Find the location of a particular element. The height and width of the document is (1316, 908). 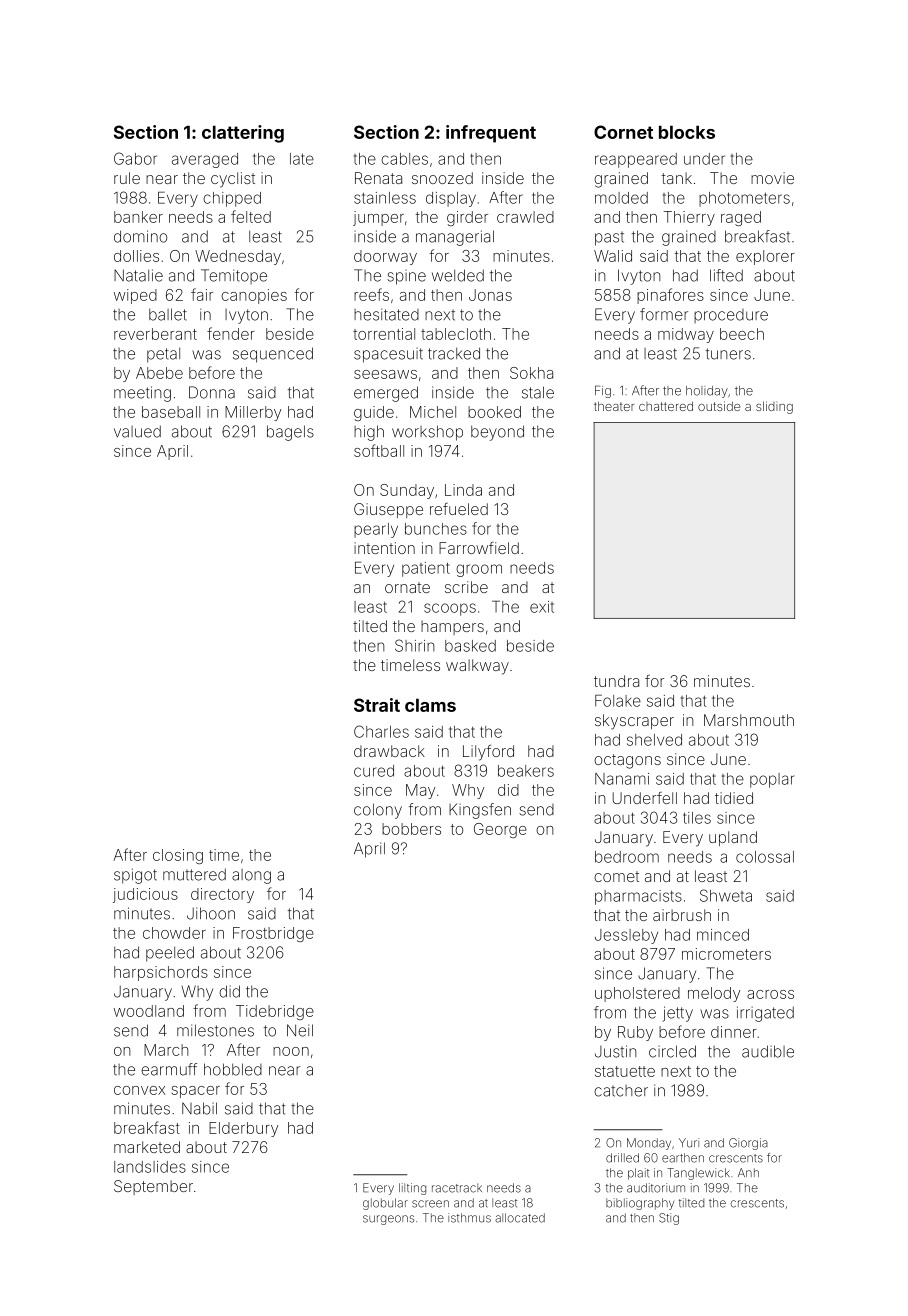

Strait is located at coordinates (377, 705).
